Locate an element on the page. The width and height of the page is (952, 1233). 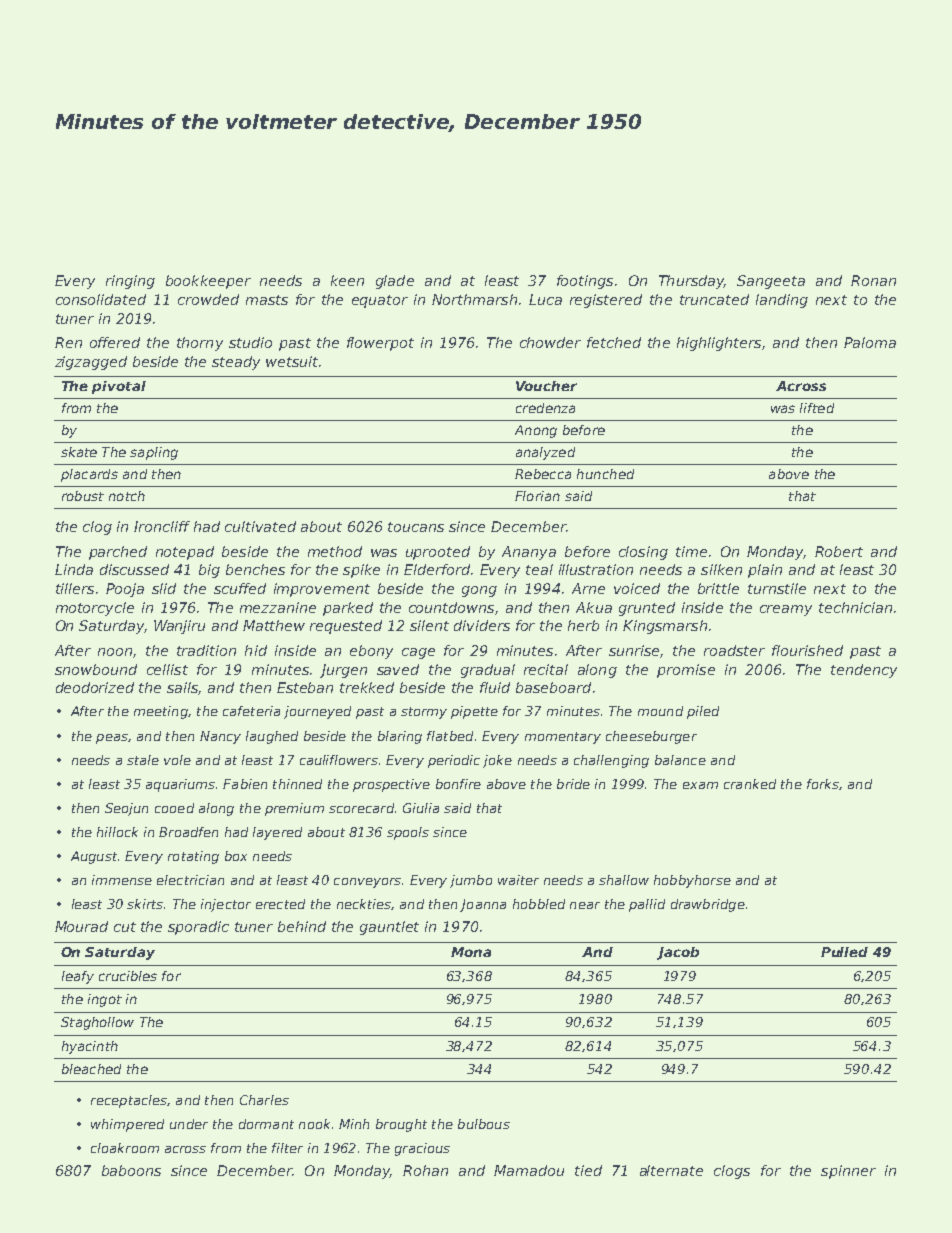
tendency is located at coordinates (864, 671).
